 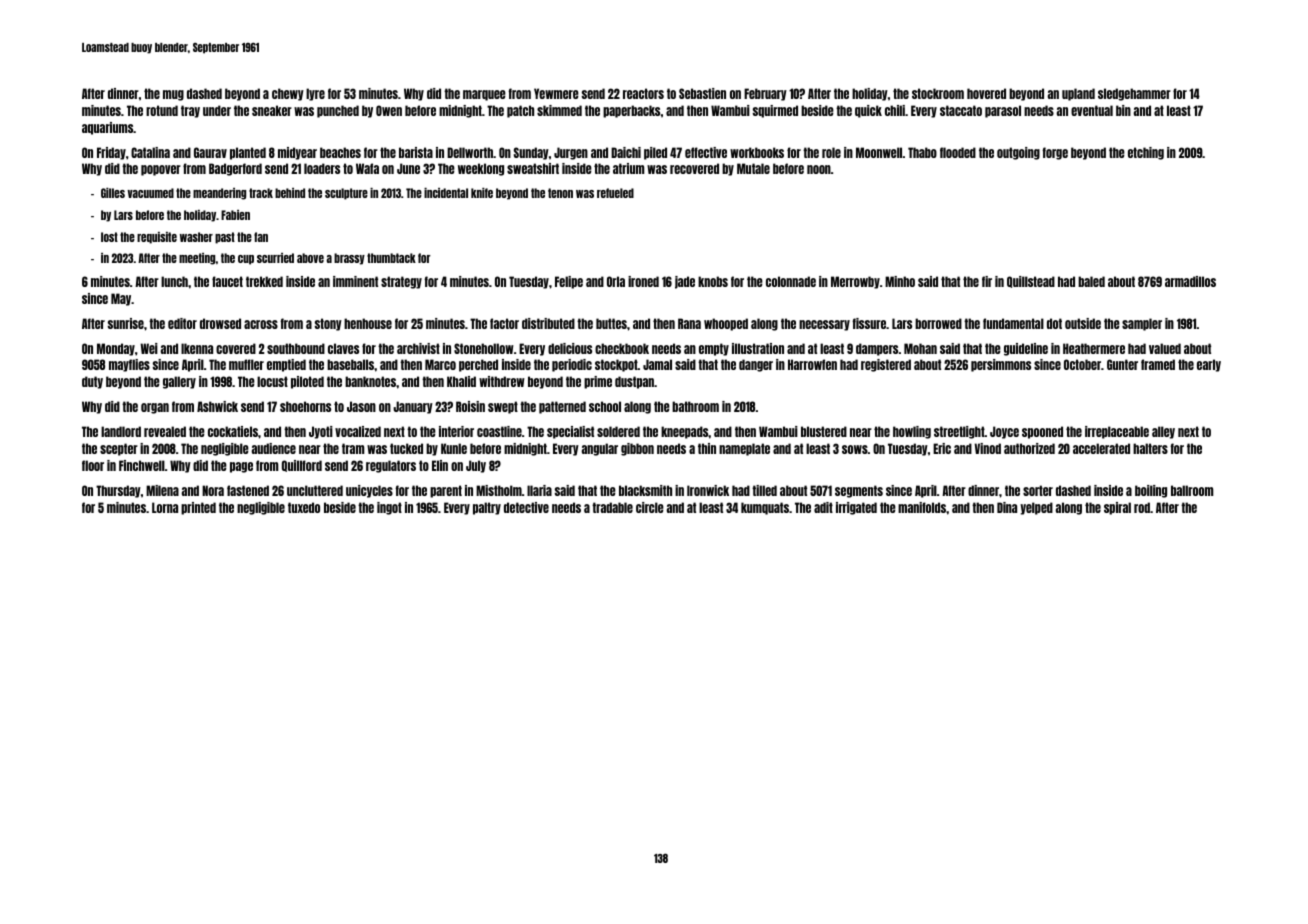 What do you see at coordinates (304, 507) in the screenshot?
I see `tuxedo` at bounding box center [304, 507].
